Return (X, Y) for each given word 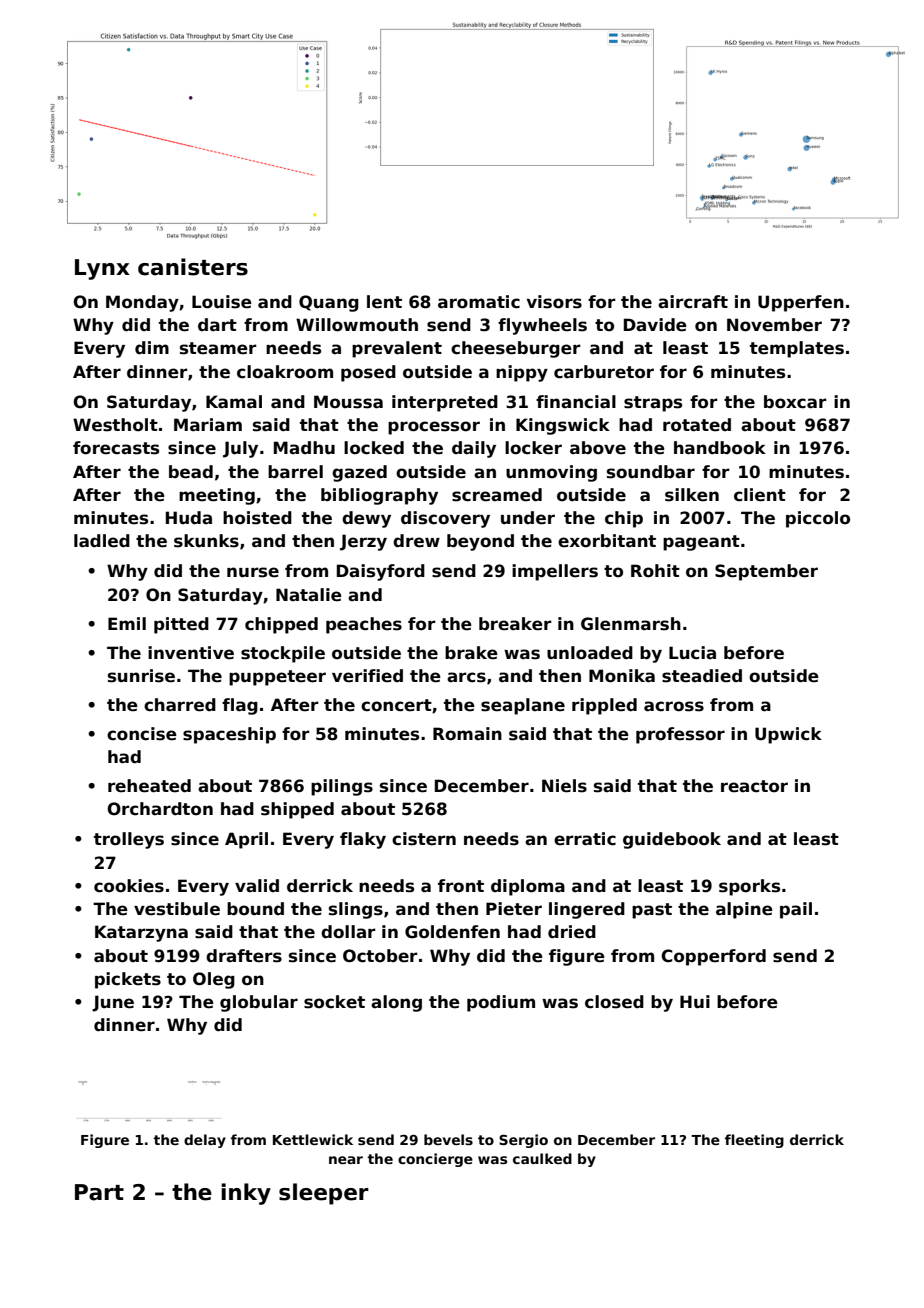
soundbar (651, 472)
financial (576, 402)
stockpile (283, 654)
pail (796, 910)
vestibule (177, 909)
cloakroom (285, 372)
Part (99, 1192)
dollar (348, 932)
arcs (466, 677)
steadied (702, 676)
